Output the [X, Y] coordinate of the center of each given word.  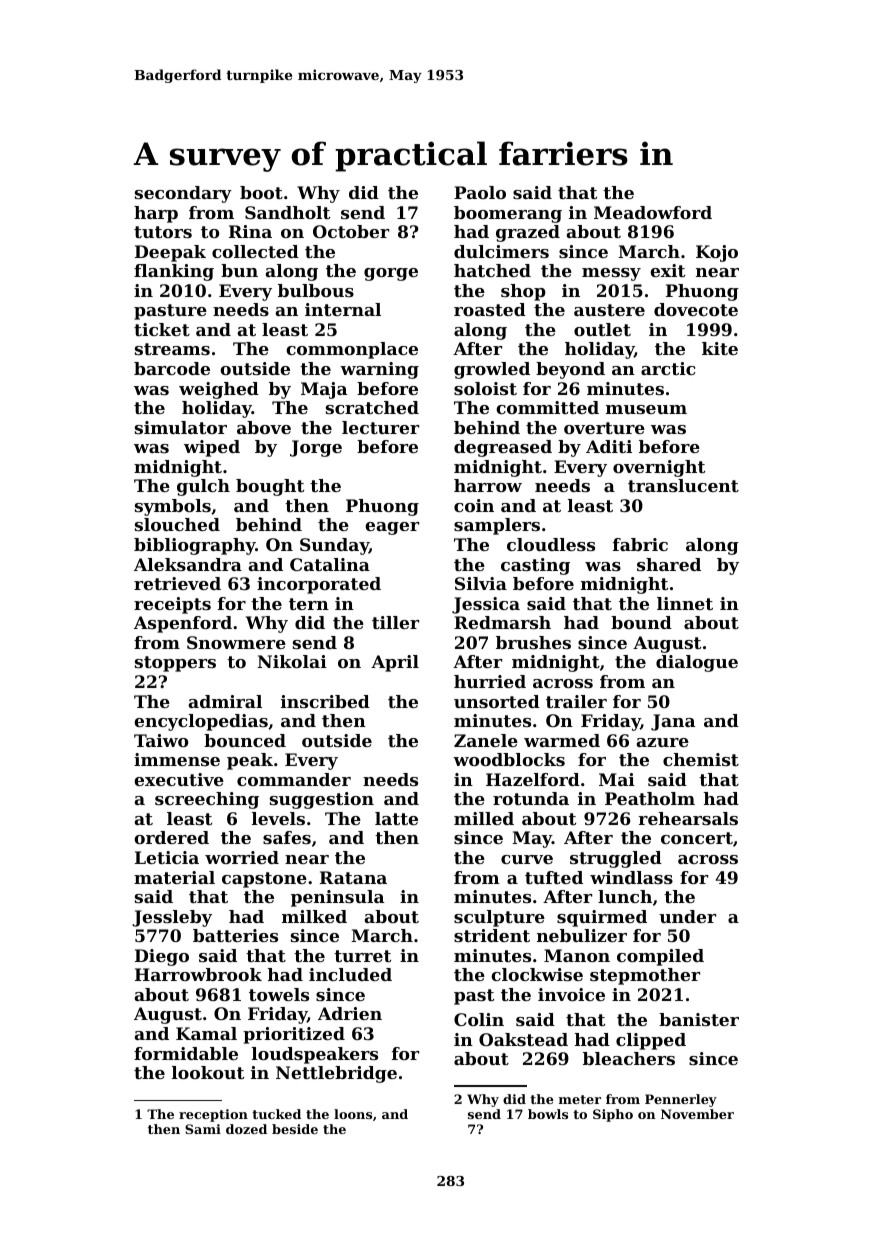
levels [278, 818]
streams [172, 349]
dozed [246, 1129]
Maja [324, 390]
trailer [576, 701]
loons [353, 1114]
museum [646, 409]
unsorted [497, 701]
